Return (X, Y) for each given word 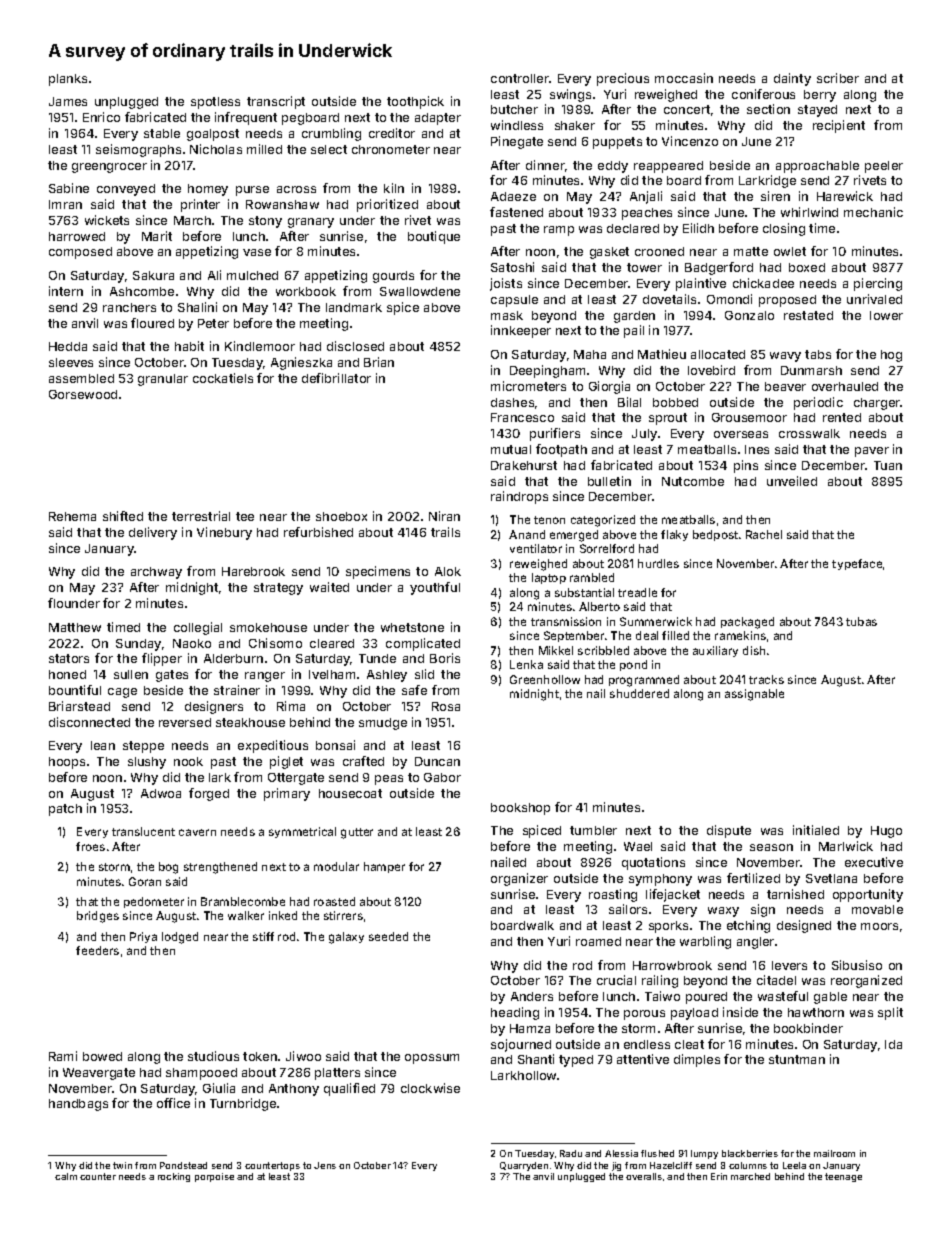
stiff (263, 936)
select (329, 149)
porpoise (214, 1177)
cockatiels (223, 378)
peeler (884, 167)
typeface (857, 564)
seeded (388, 936)
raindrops (519, 497)
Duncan (437, 761)
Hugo (886, 832)
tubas (861, 621)
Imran (65, 204)
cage (122, 693)
